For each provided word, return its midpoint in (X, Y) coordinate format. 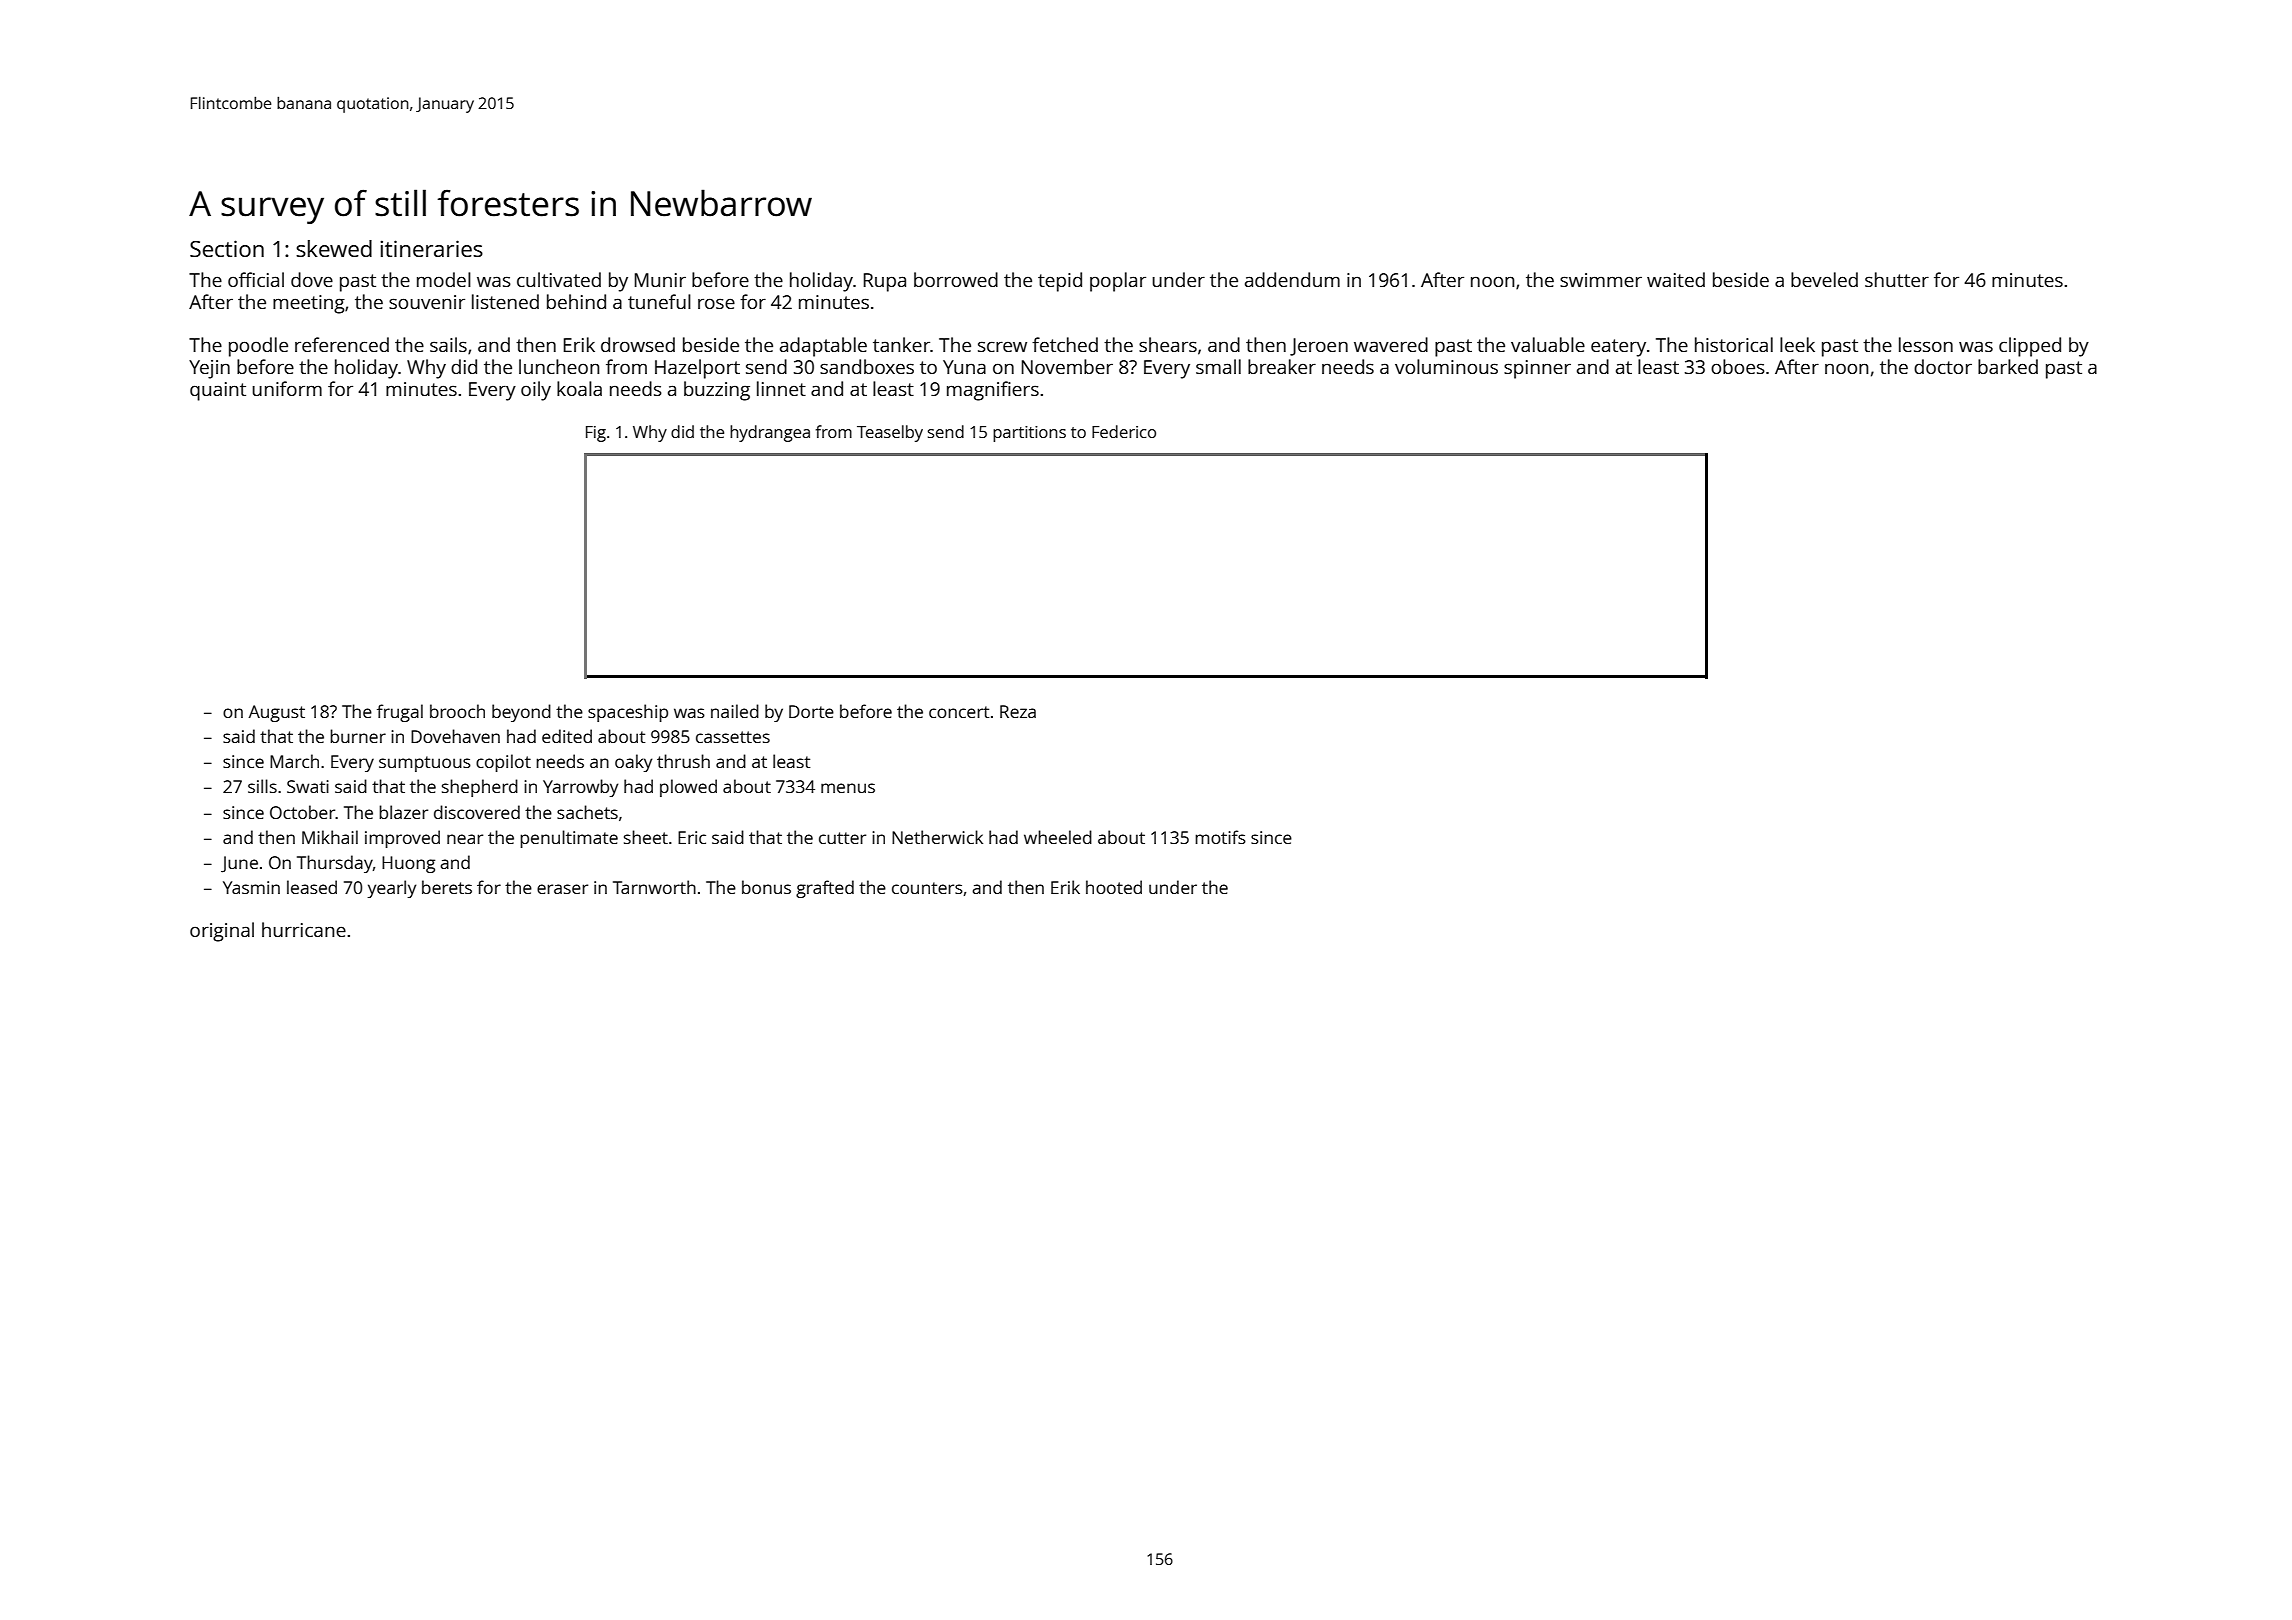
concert (959, 712)
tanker (901, 344)
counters (927, 888)
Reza (1018, 711)
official (256, 279)
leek (1797, 344)
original (222, 932)
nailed (735, 711)
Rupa (885, 282)
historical (1734, 344)
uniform (287, 388)
